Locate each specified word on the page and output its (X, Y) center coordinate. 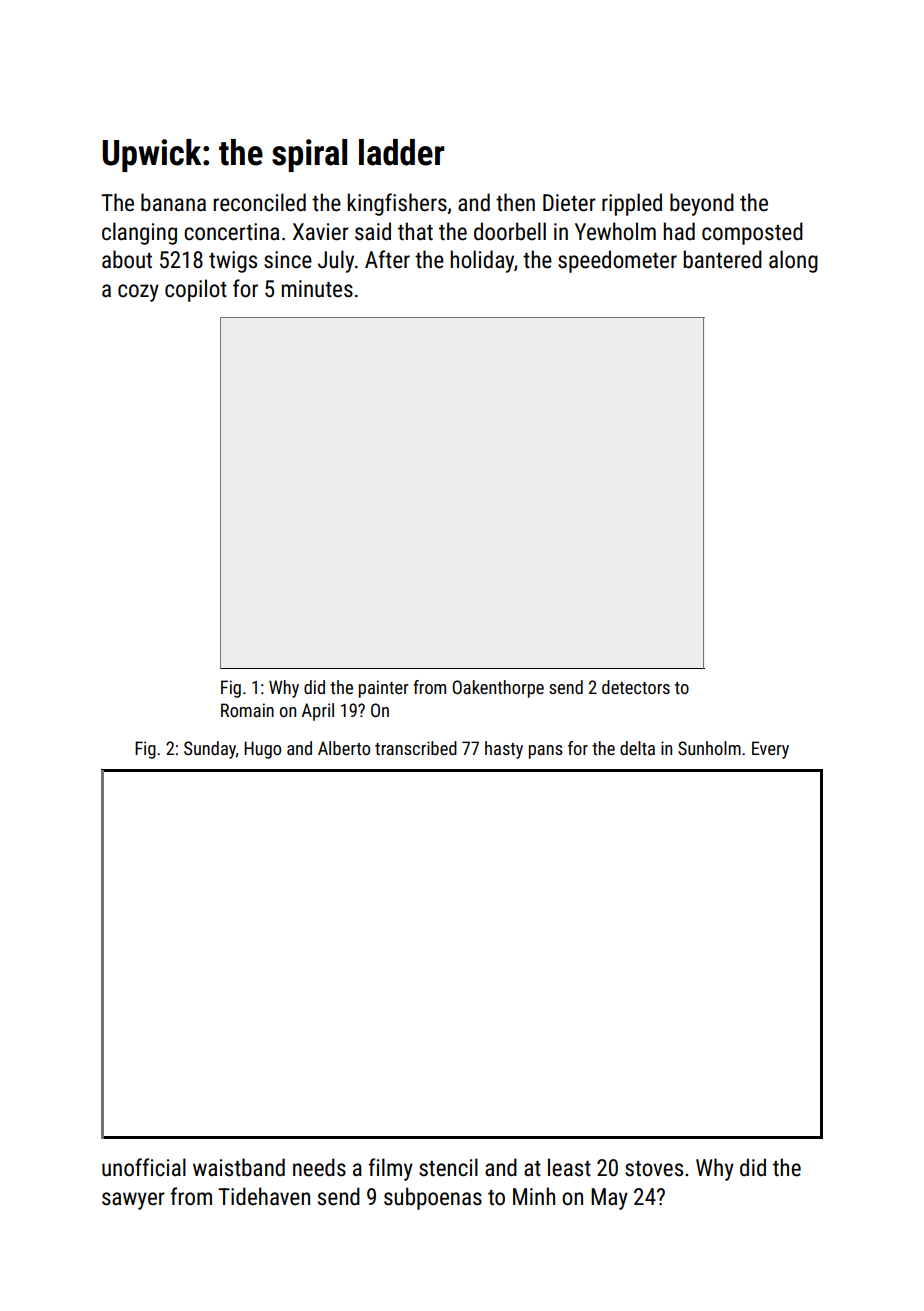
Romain (247, 710)
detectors (636, 687)
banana (173, 202)
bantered (722, 259)
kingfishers (397, 204)
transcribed (416, 748)
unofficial (144, 1167)
